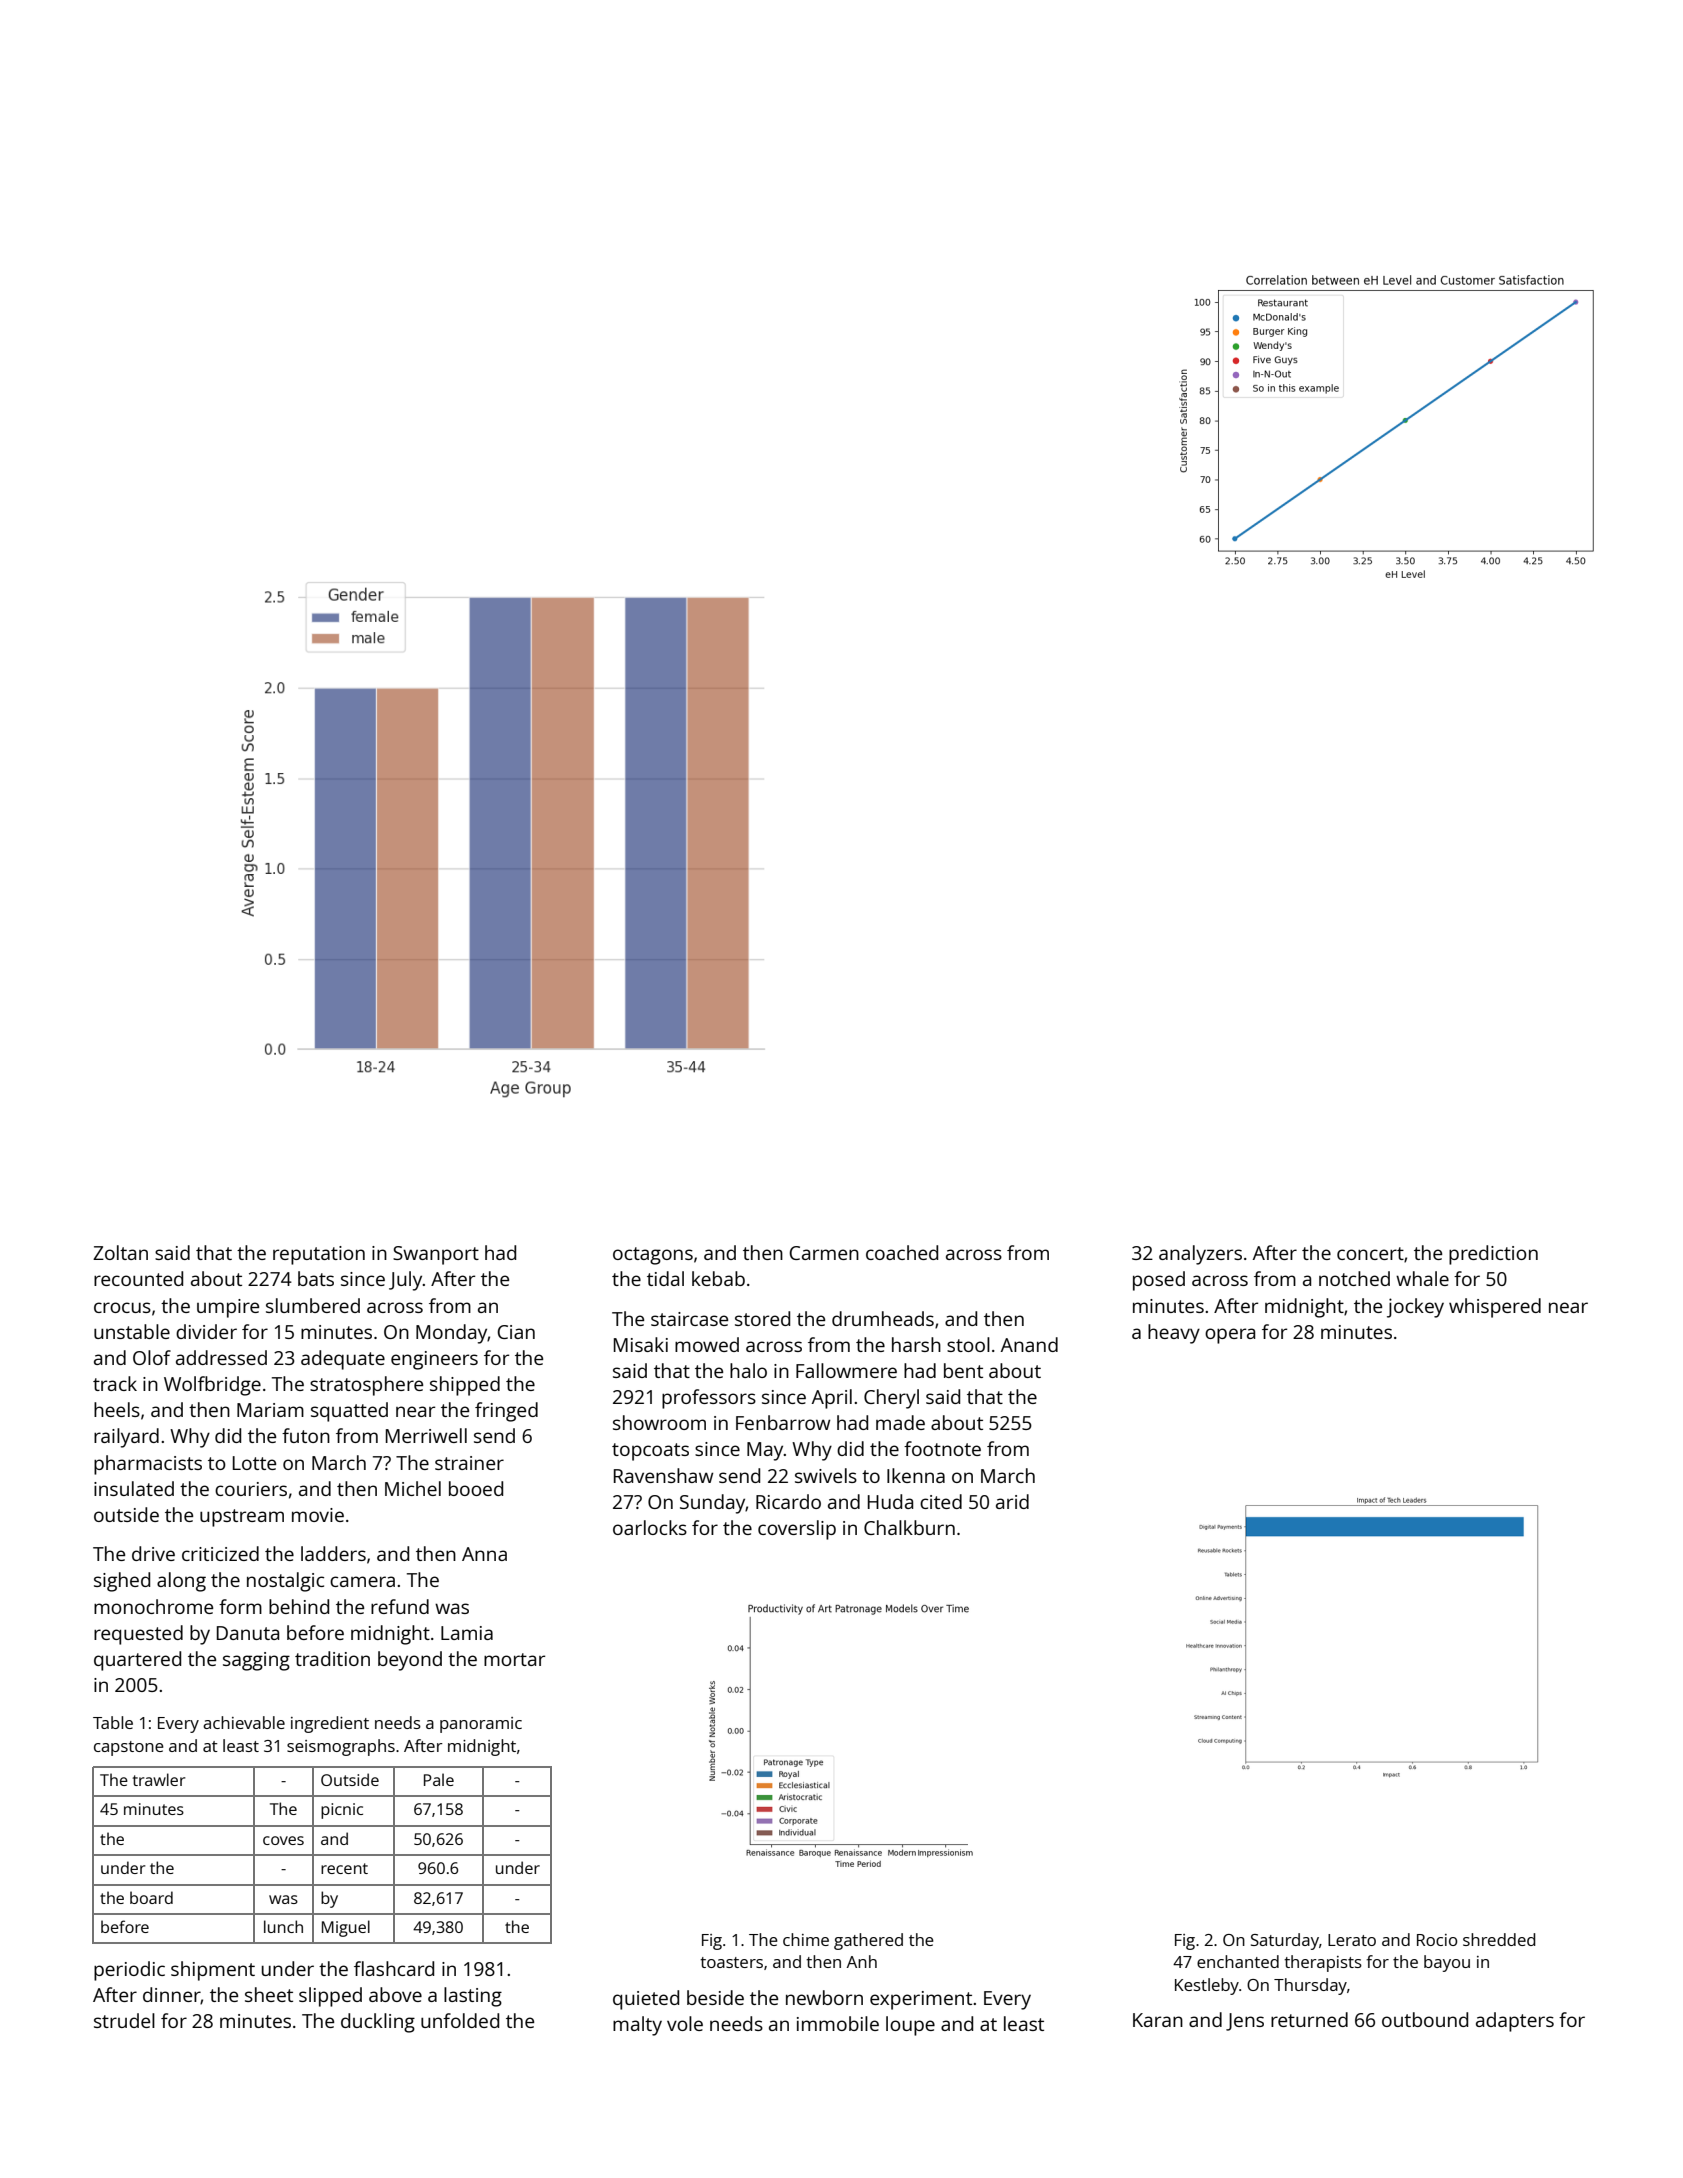  I want to click on reputation, so click(319, 1255).
